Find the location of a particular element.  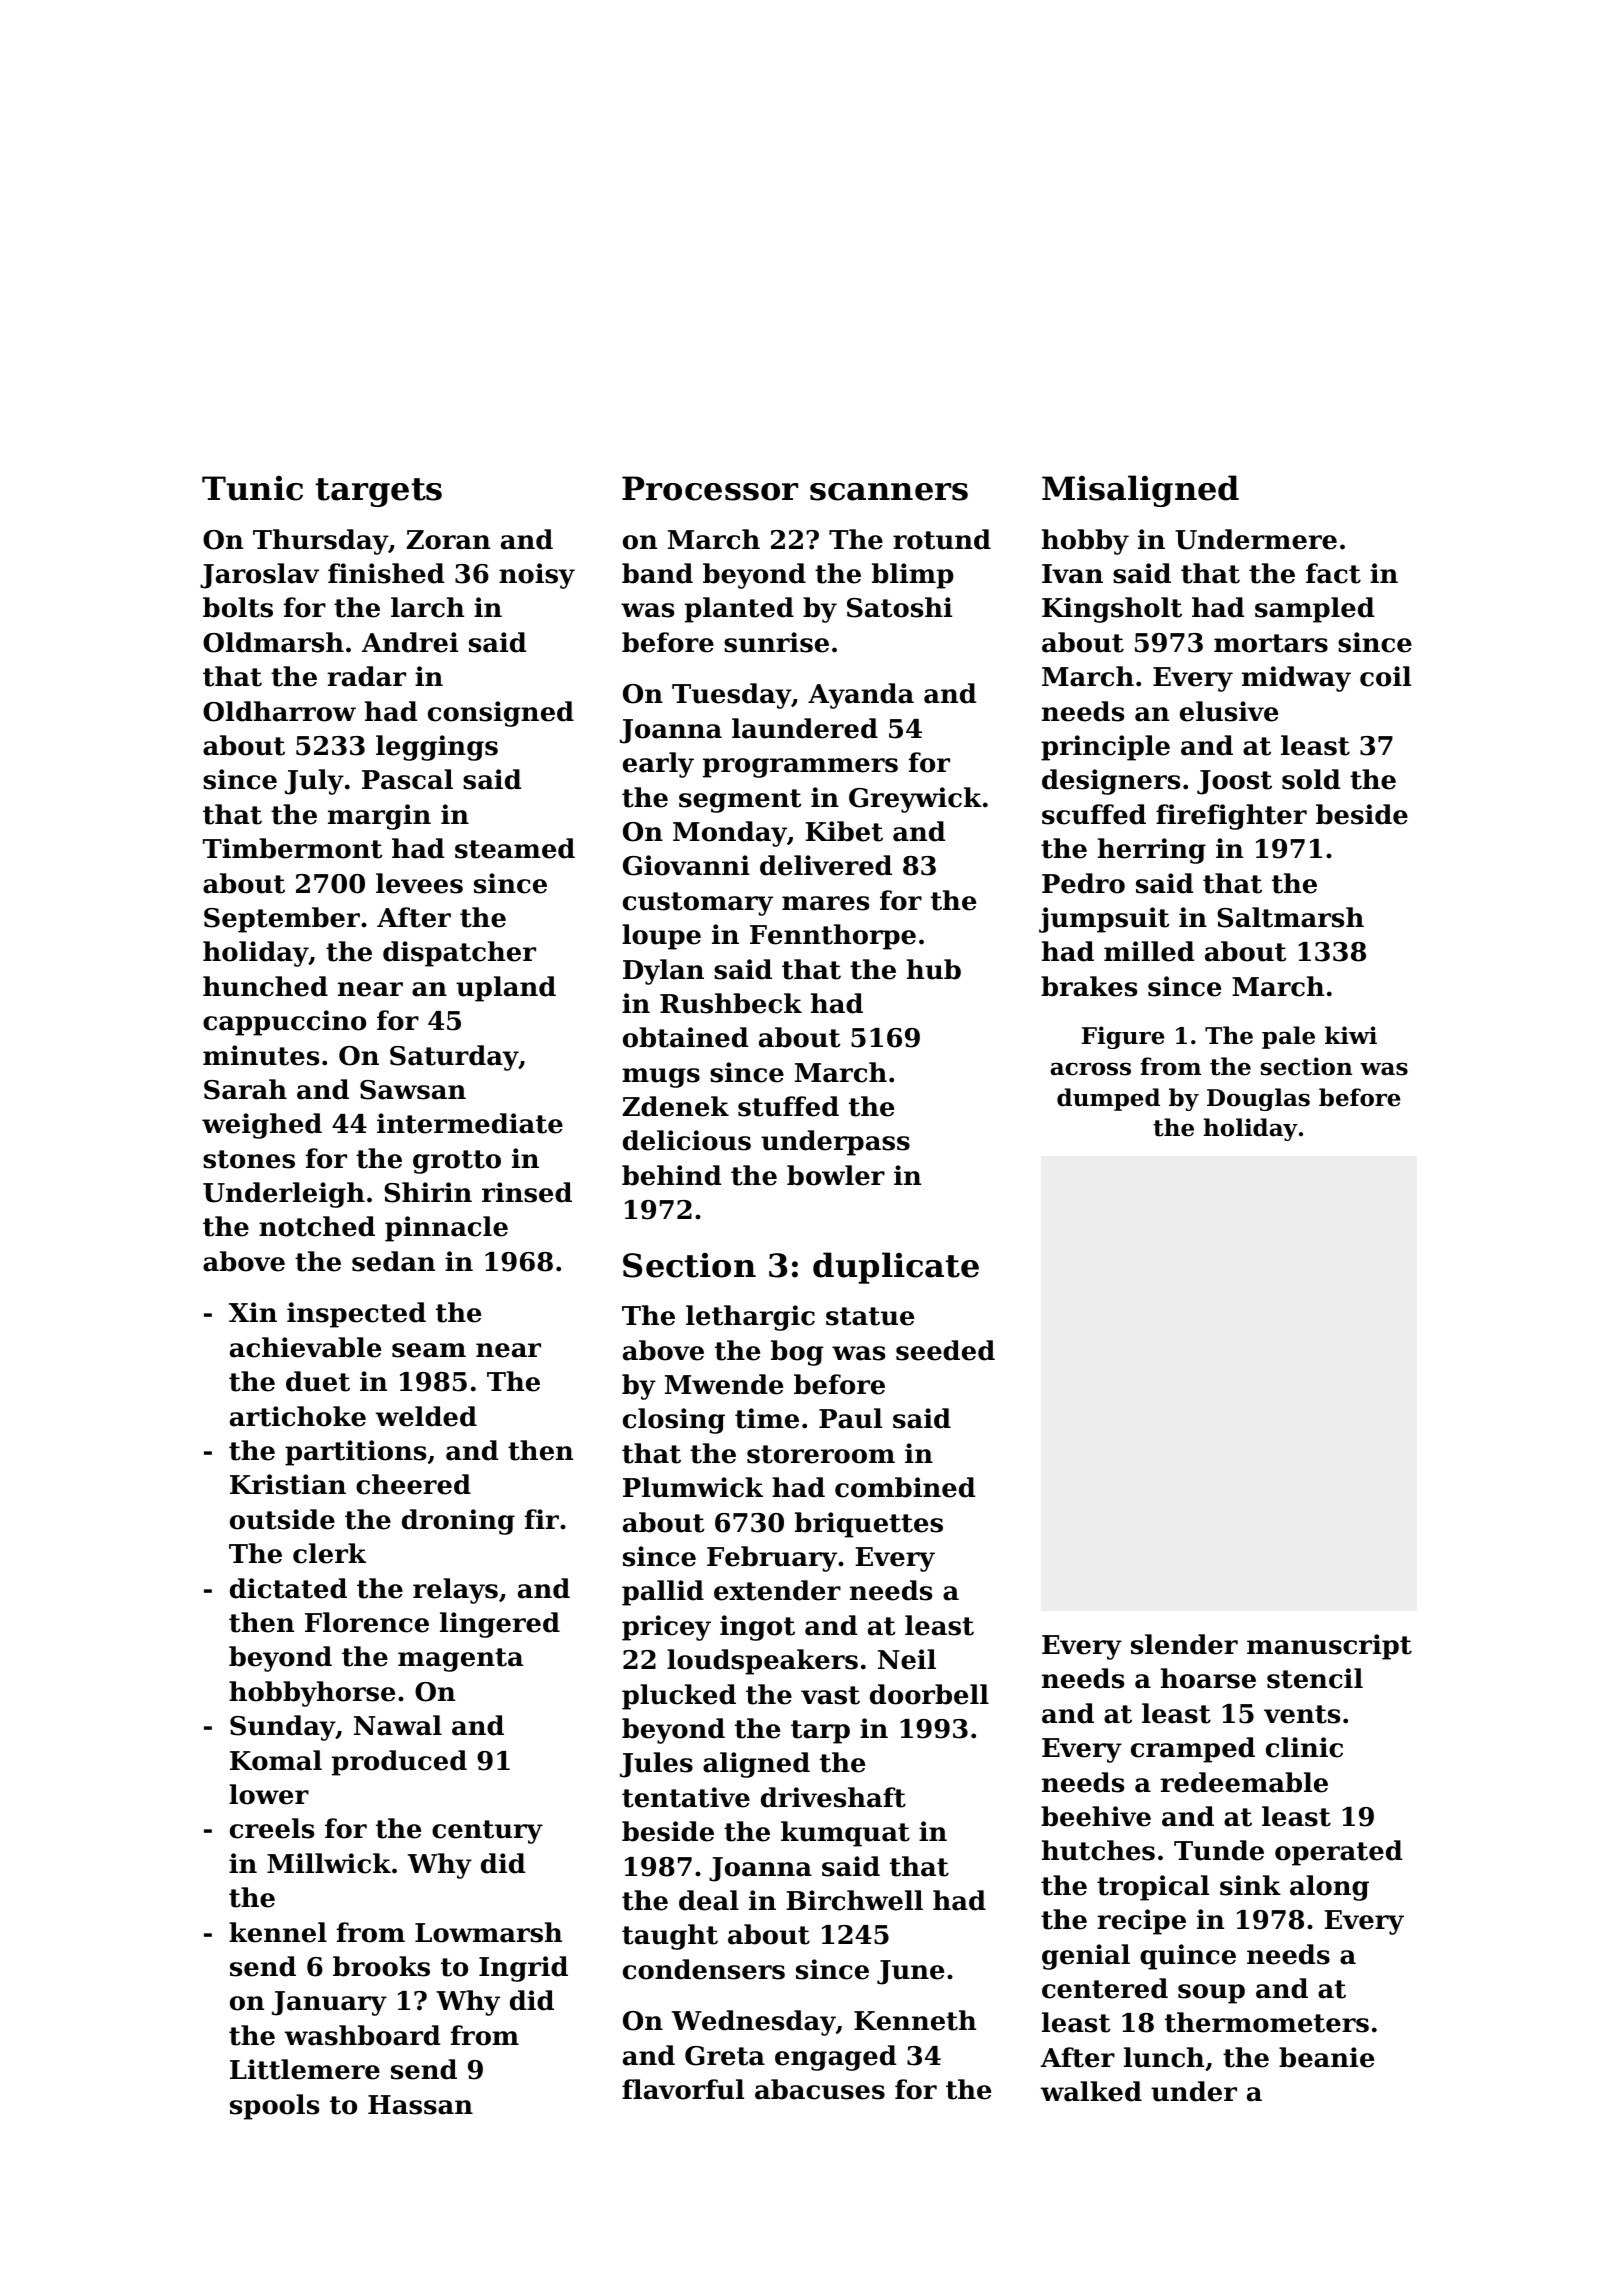

combined is located at coordinates (905, 1487).
